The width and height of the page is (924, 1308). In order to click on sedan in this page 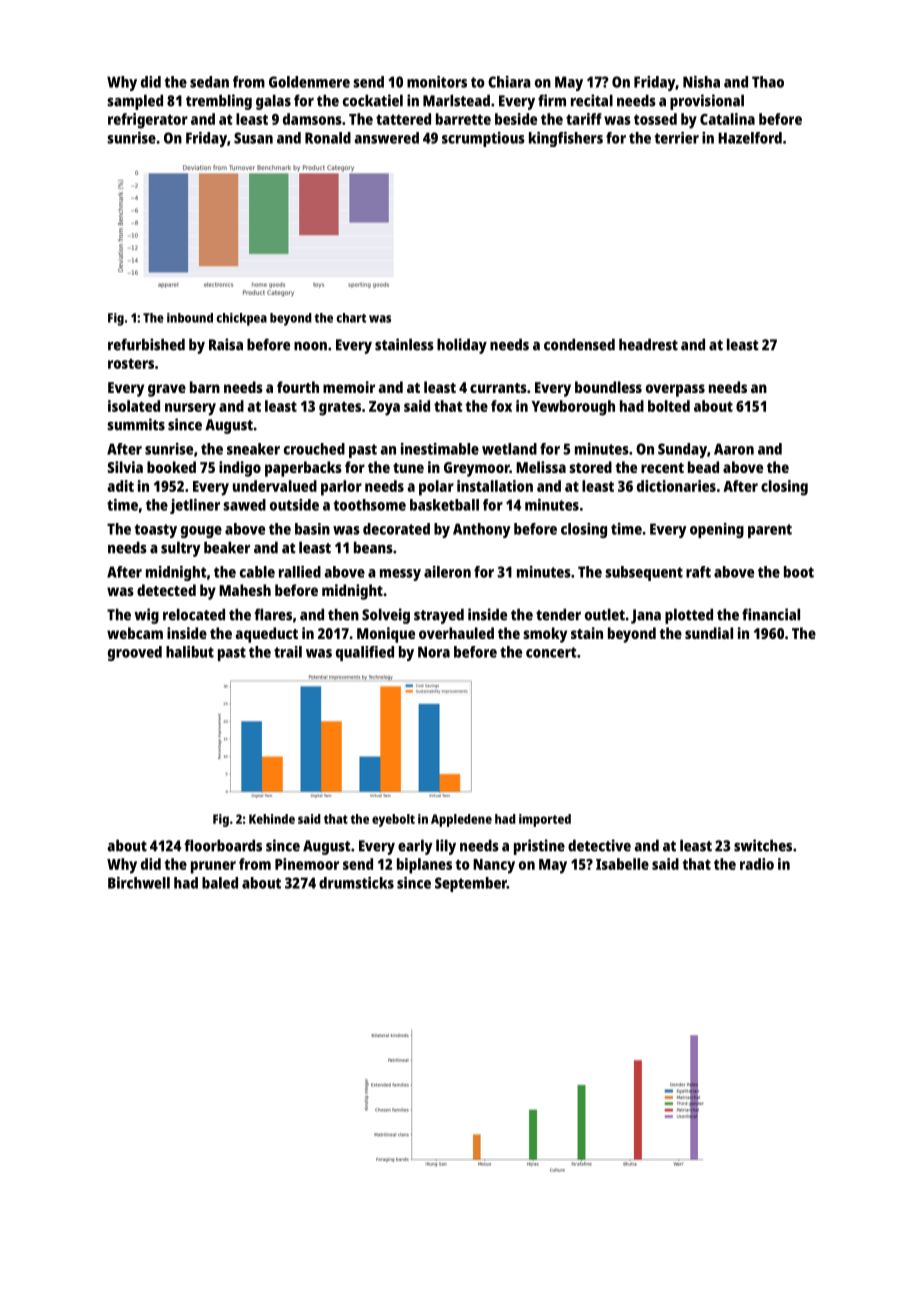, I will do `click(209, 82)`.
